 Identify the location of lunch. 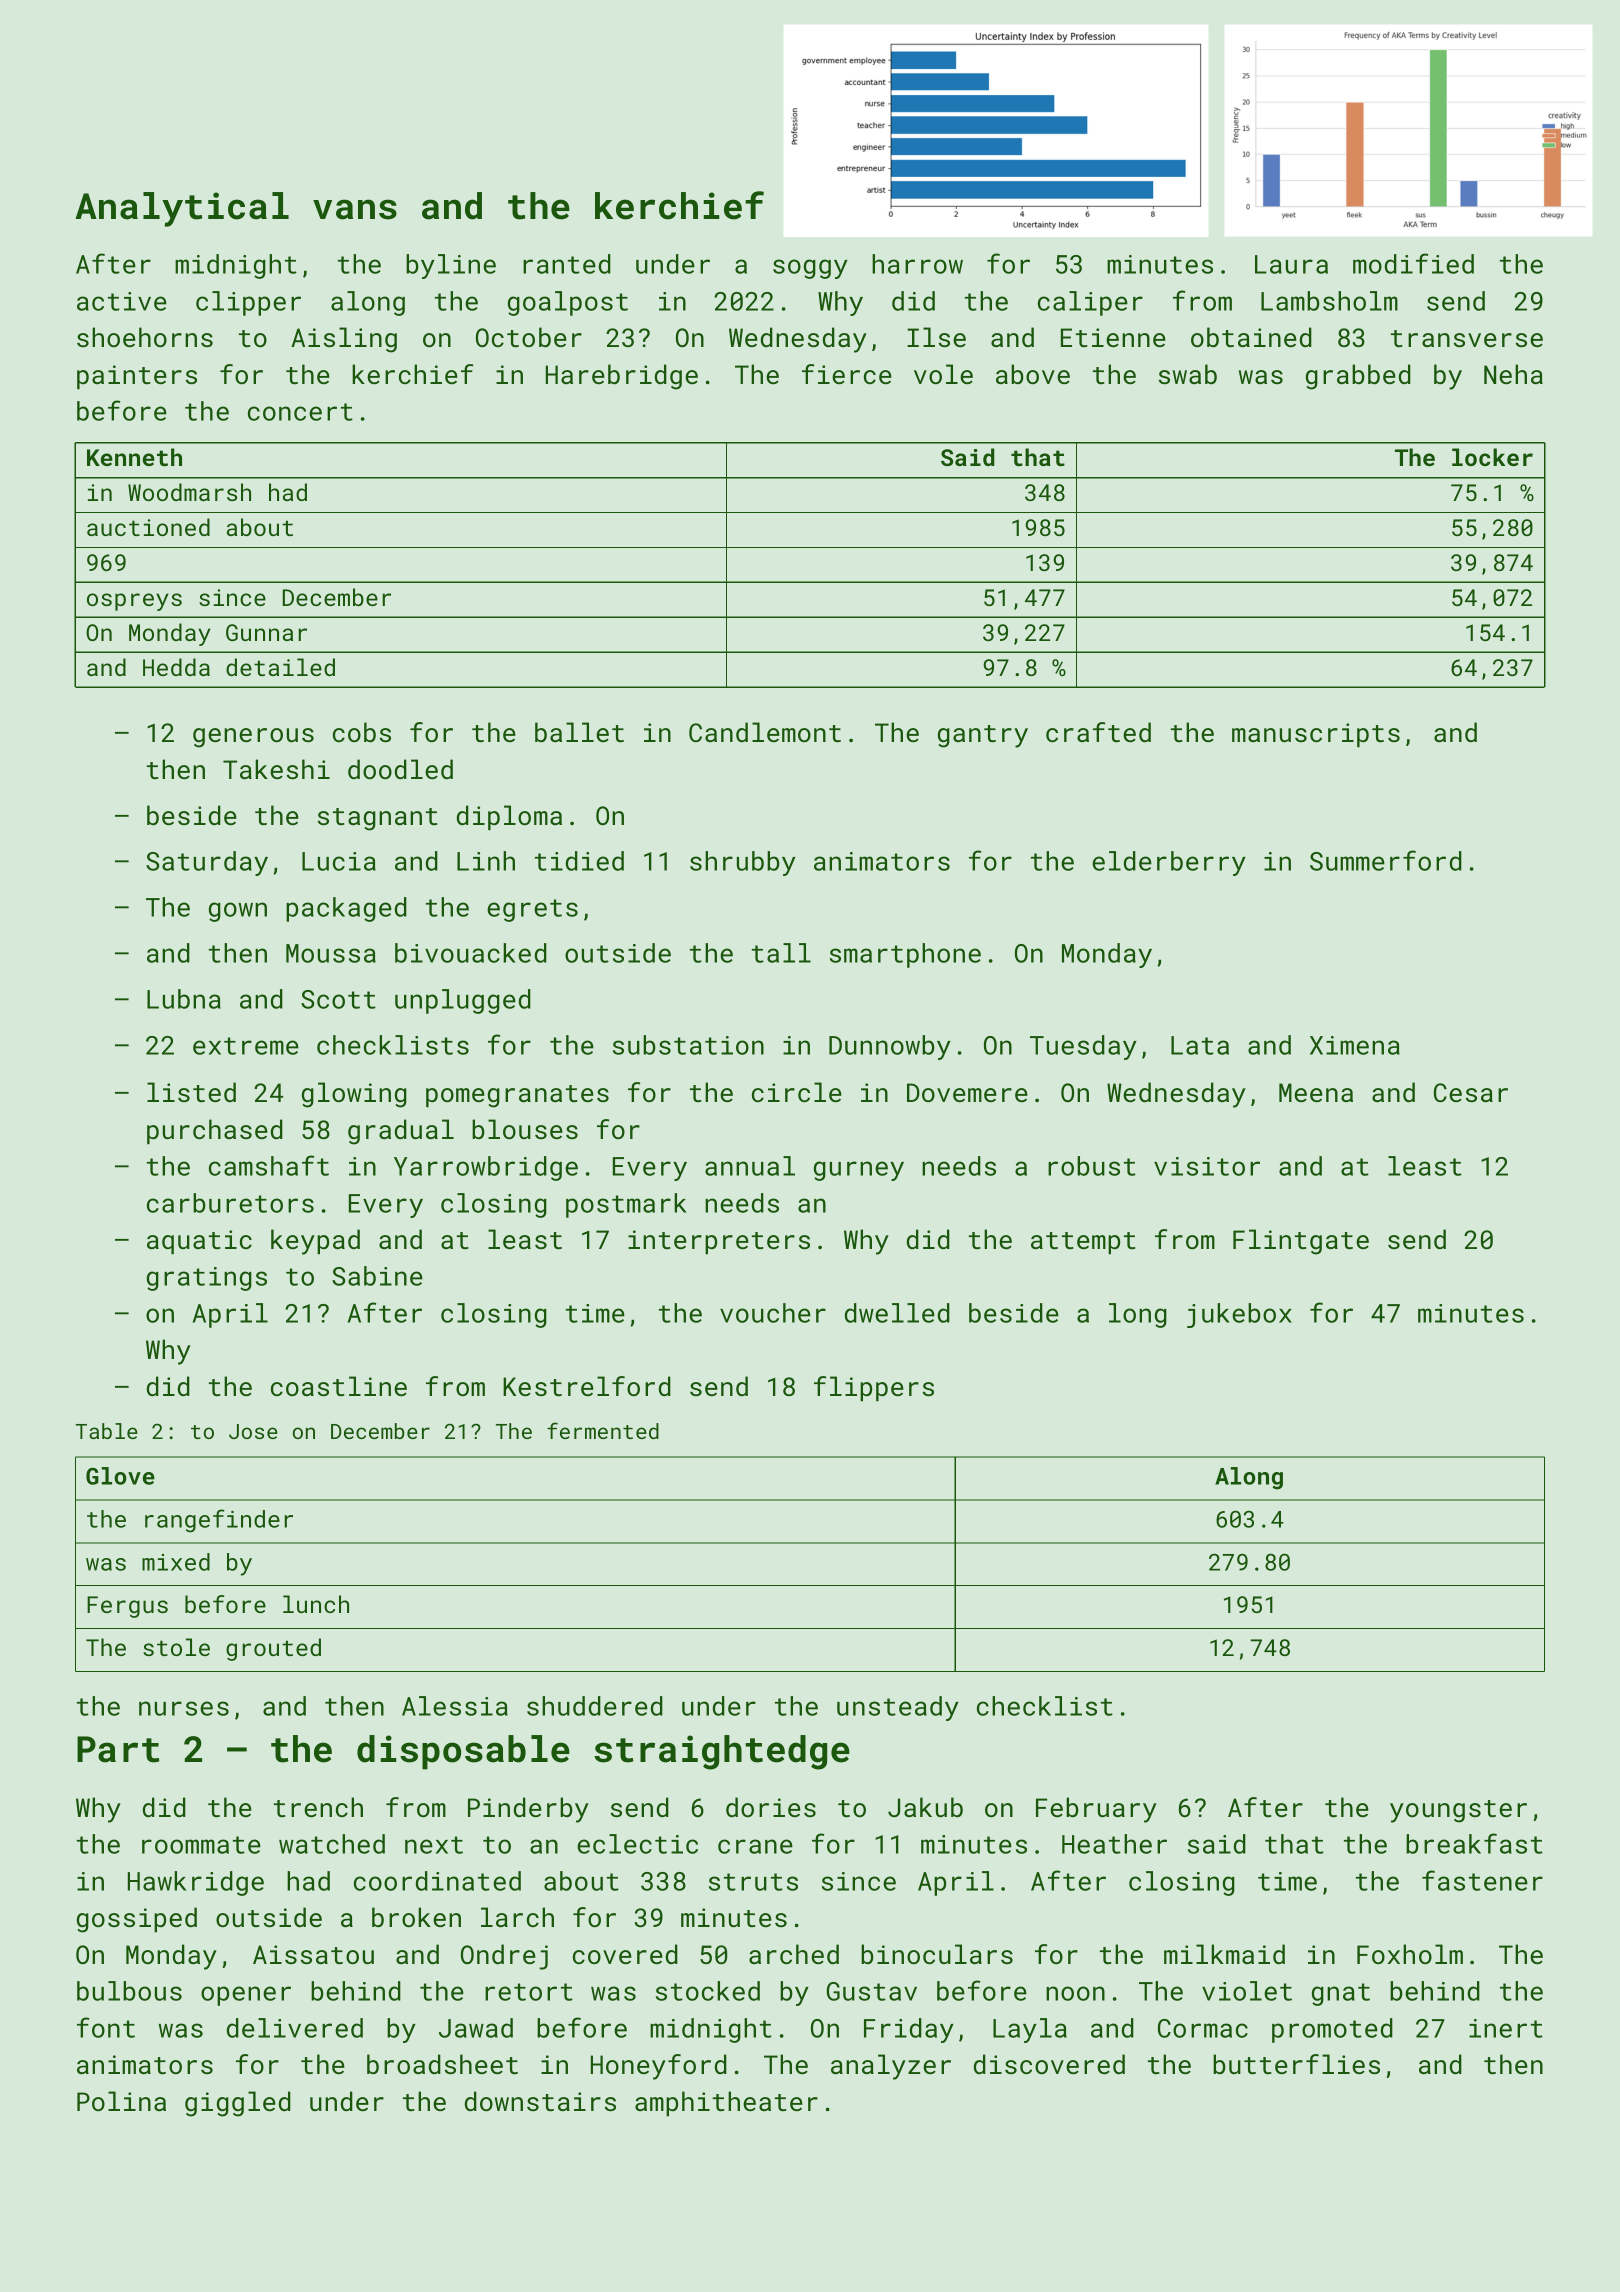
(316, 1604).
